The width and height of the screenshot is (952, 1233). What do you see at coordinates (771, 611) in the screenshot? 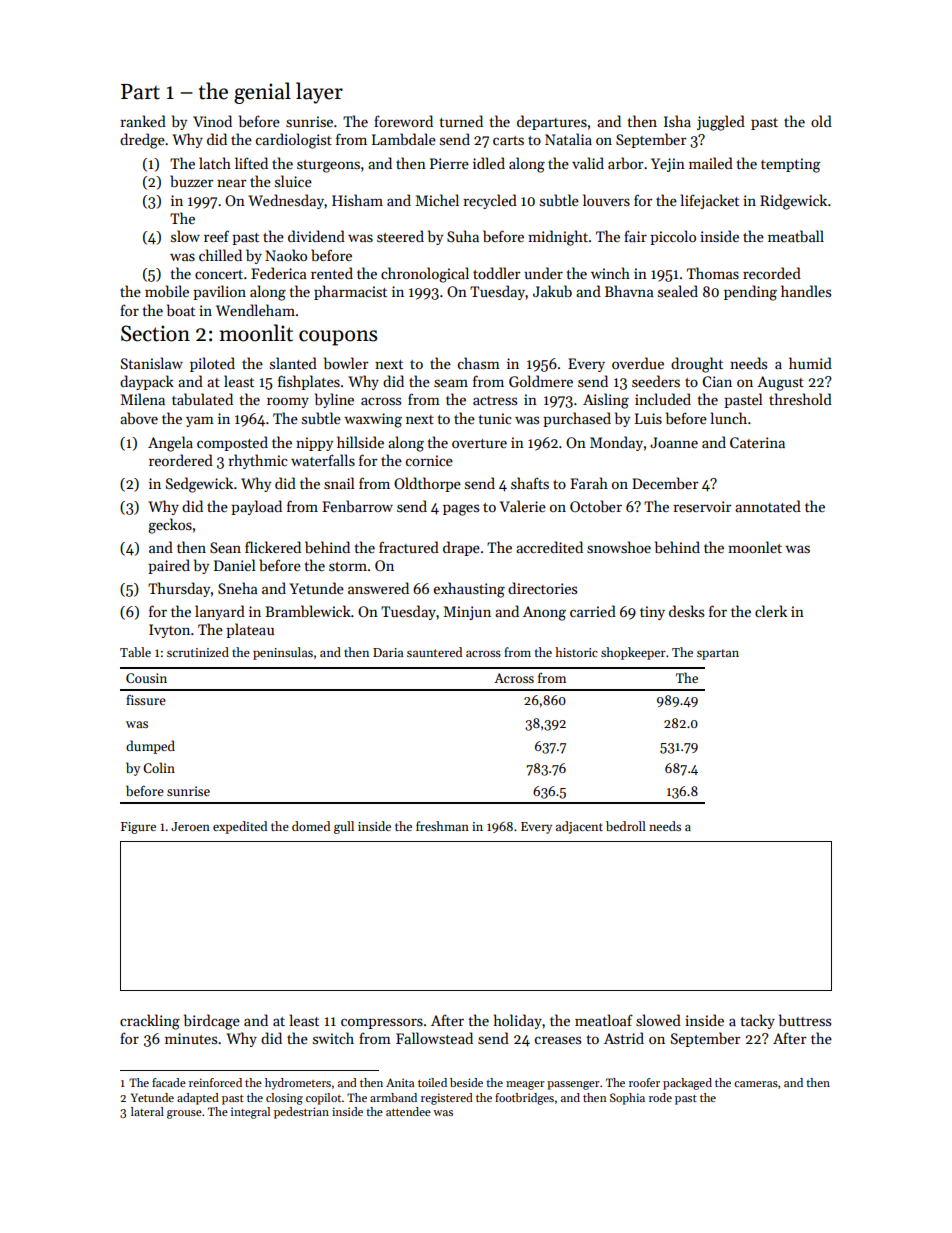
I see `clerk` at bounding box center [771, 611].
